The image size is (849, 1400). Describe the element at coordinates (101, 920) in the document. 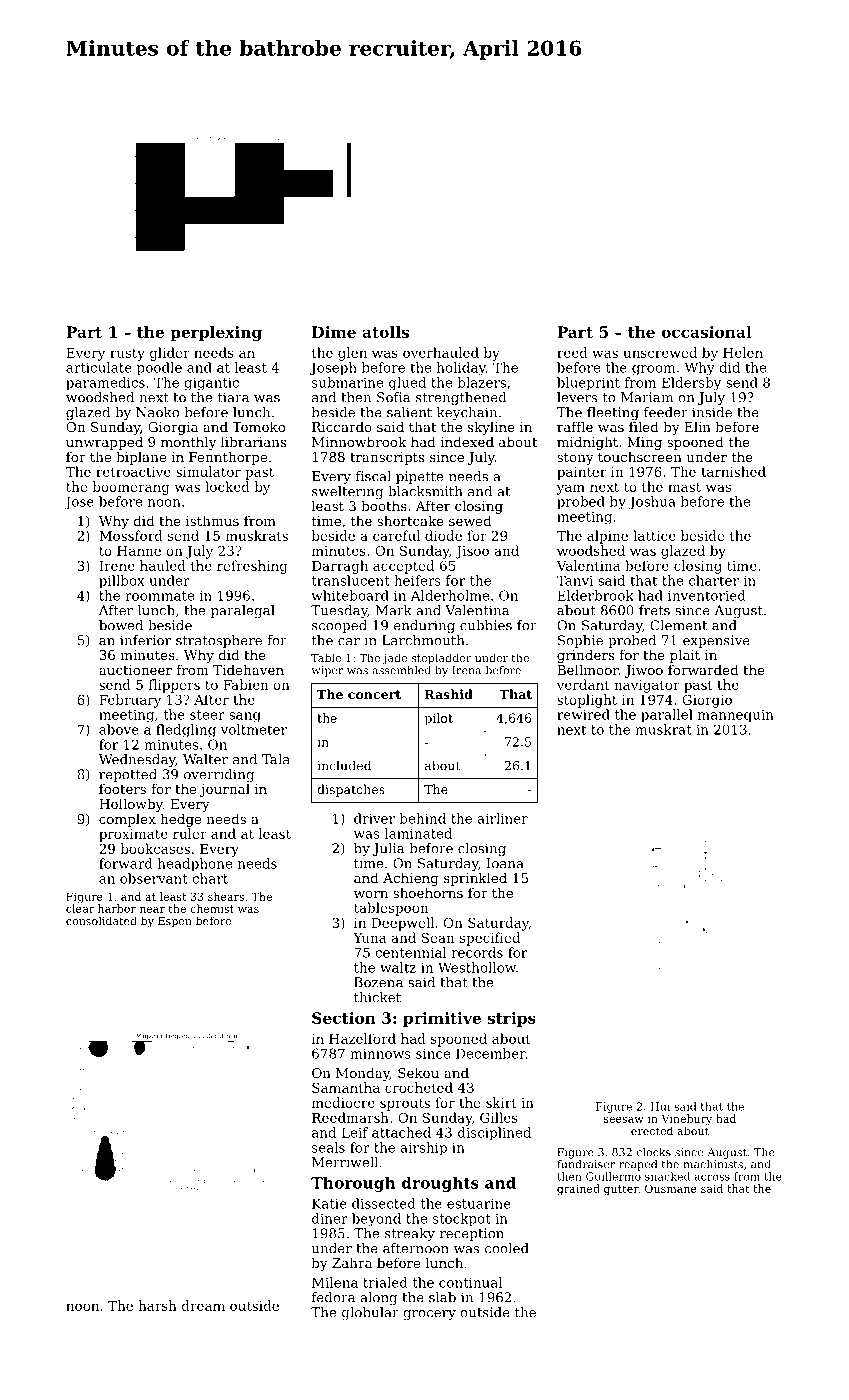

I see `consolidated` at that location.
